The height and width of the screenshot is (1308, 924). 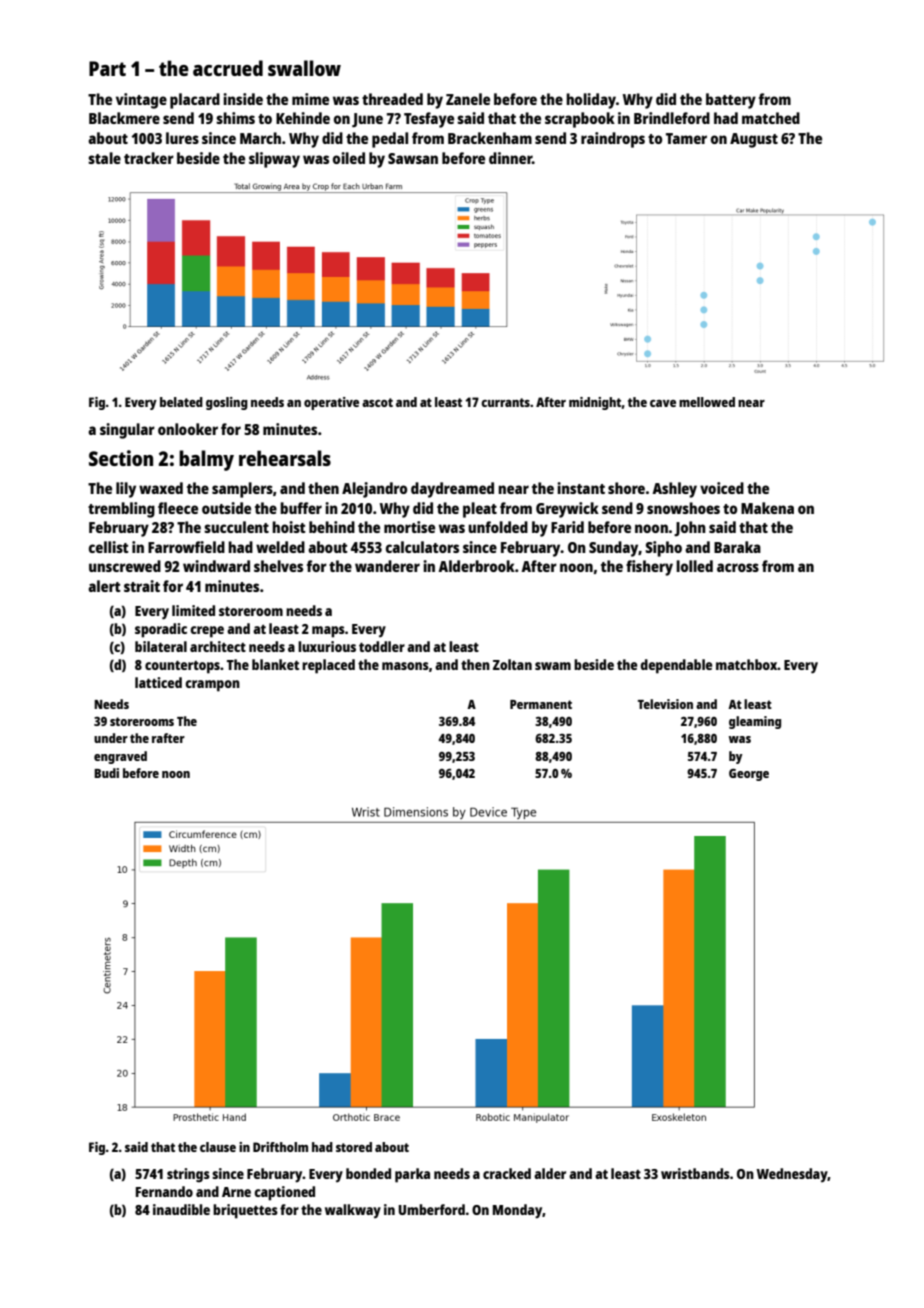 I want to click on Permanent, so click(x=541, y=704).
